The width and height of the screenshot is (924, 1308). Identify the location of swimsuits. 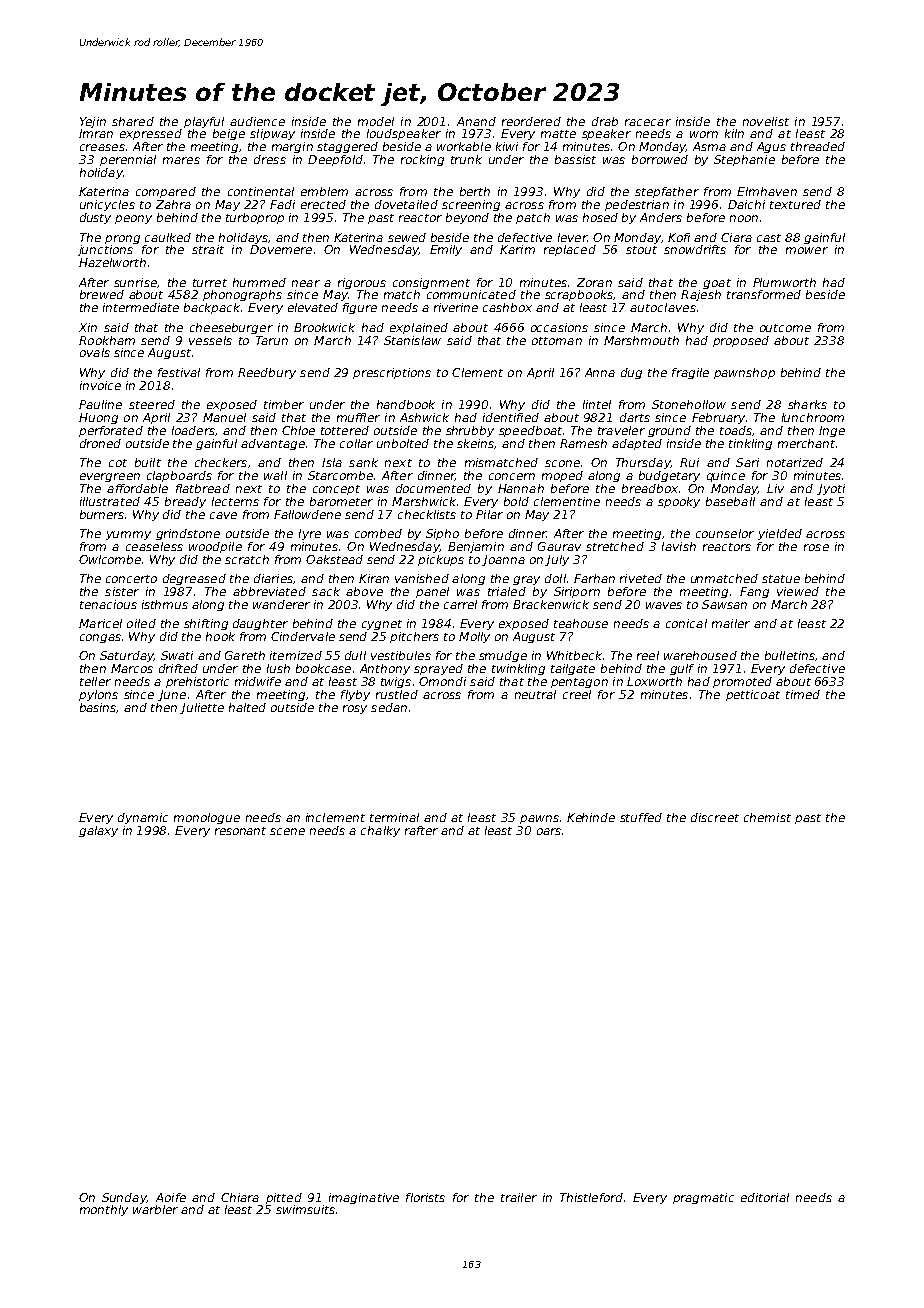
(305, 1209).
